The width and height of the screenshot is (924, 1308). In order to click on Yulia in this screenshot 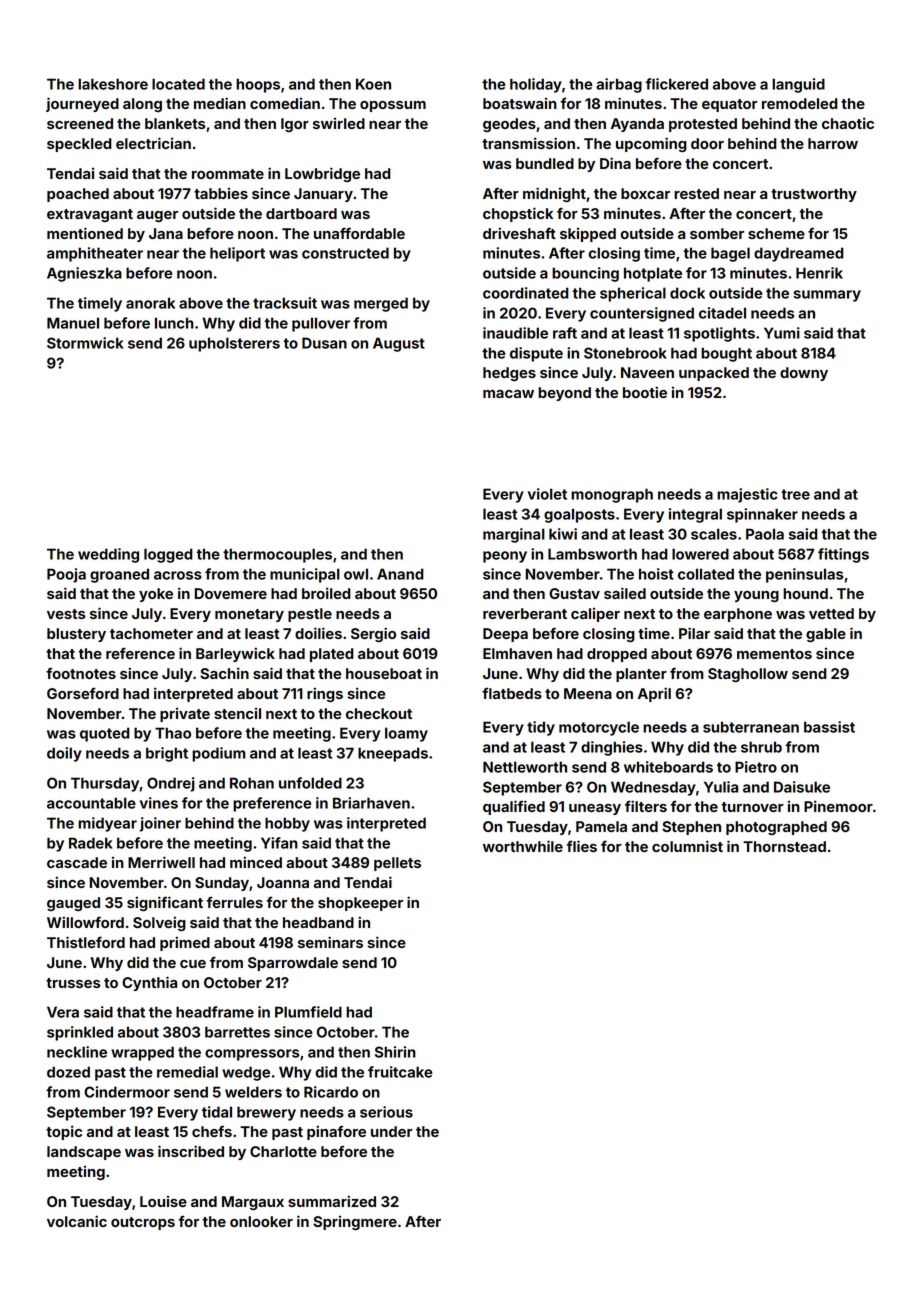, I will do `click(721, 787)`.
